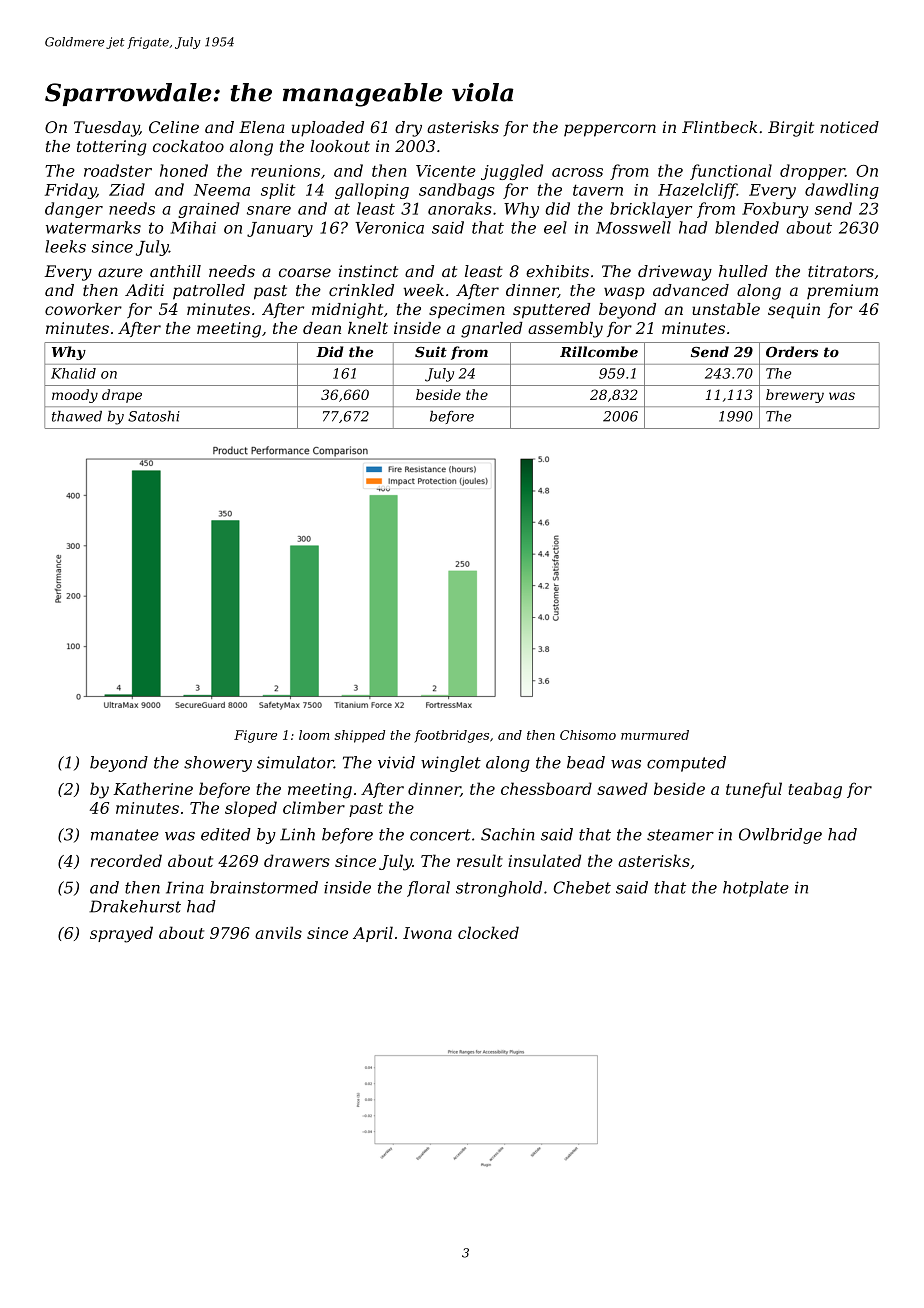  Describe the element at coordinates (251, 809) in the screenshot. I see `sloped` at that location.
